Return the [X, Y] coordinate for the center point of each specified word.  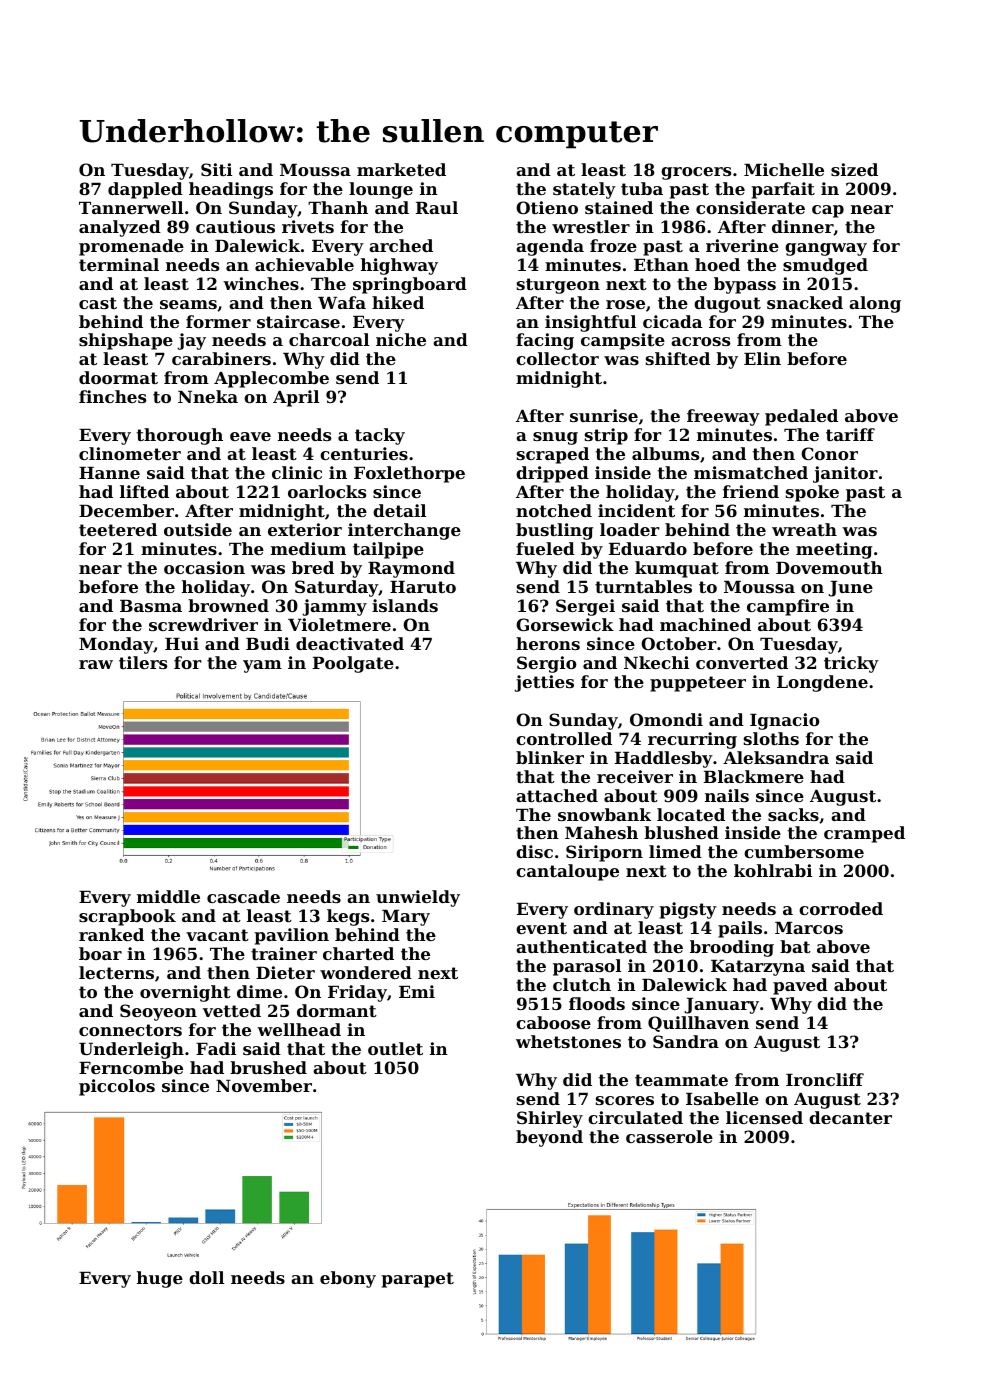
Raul [437, 207]
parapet [417, 1280]
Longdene [822, 683]
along [875, 304]
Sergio [546, 664]
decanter [850, 1117]
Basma [151, 606]
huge [160, 1279]
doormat [118, 377]
